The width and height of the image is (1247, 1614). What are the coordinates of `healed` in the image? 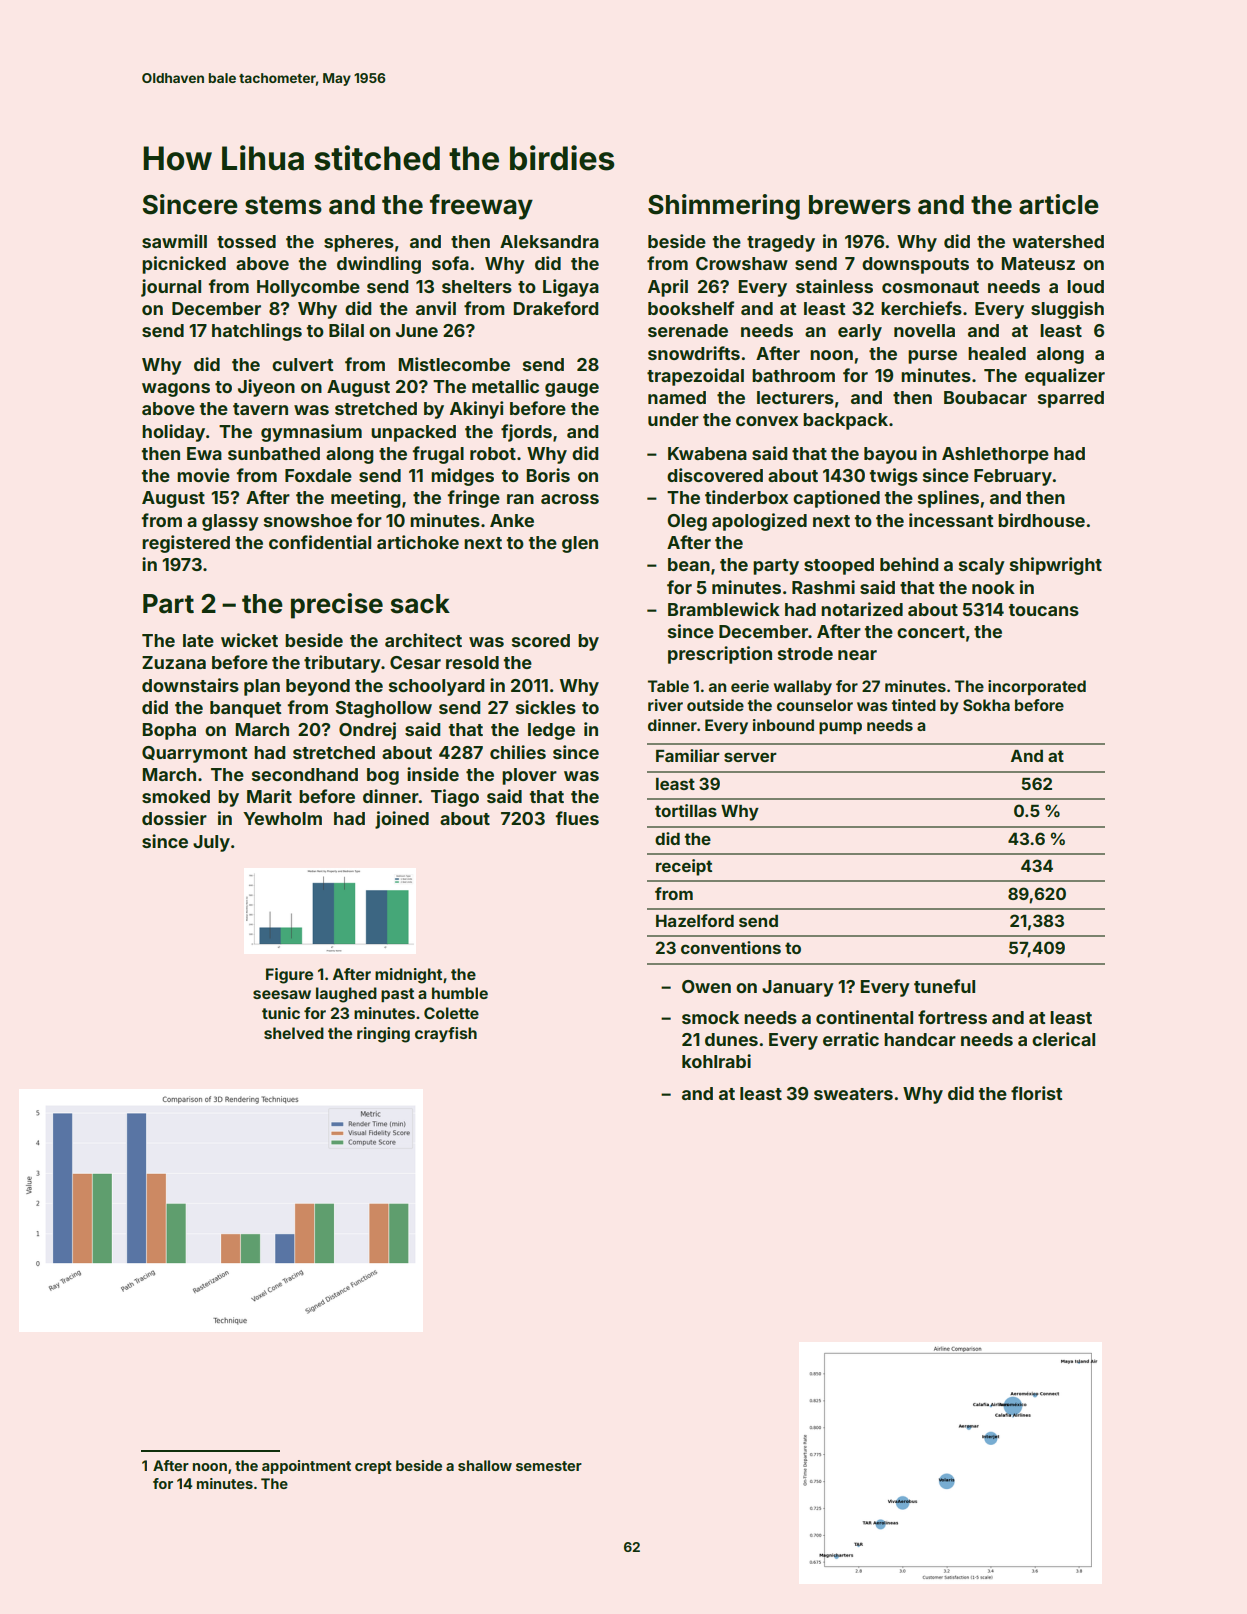 It's located at (997, 353).
